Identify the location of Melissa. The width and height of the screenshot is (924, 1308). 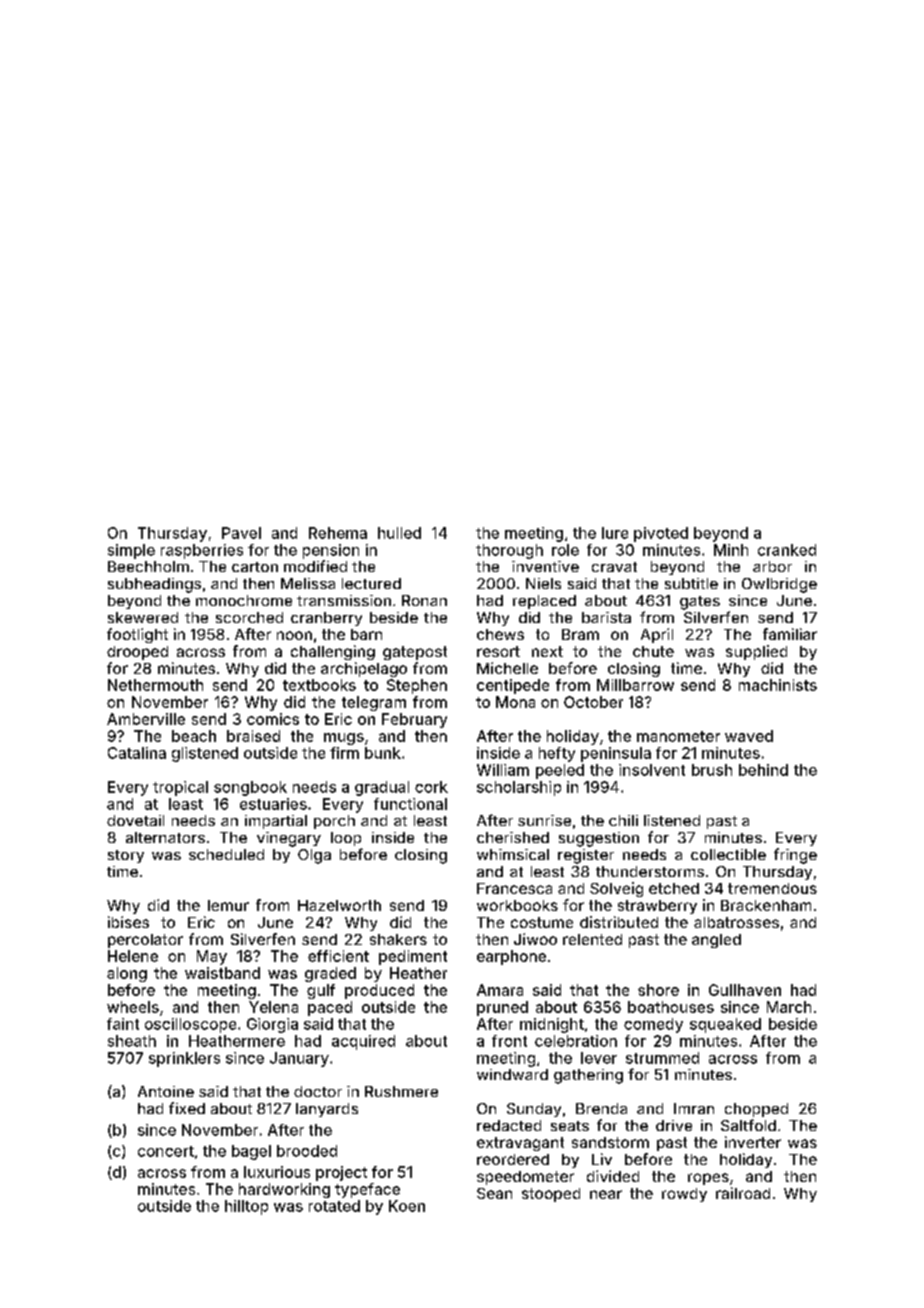
(308, 583).
